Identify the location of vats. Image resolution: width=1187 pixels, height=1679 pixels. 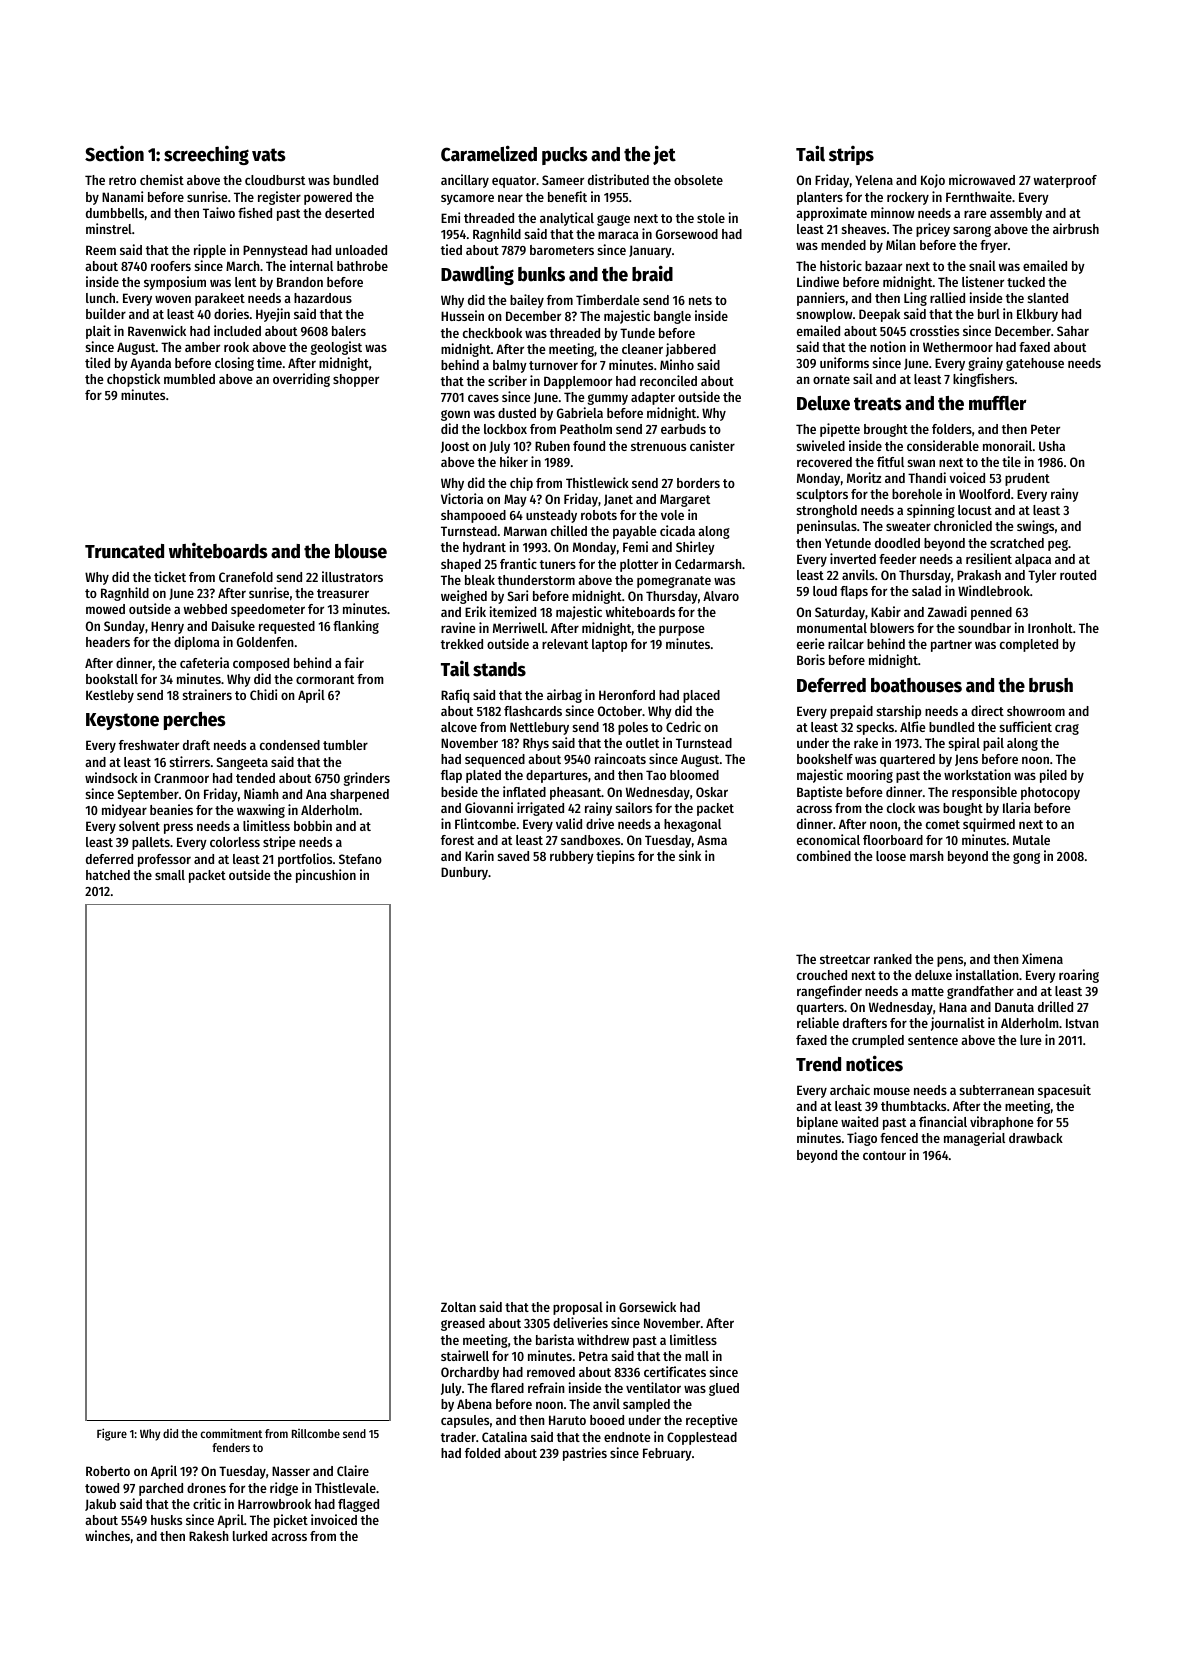
(268, 155).
